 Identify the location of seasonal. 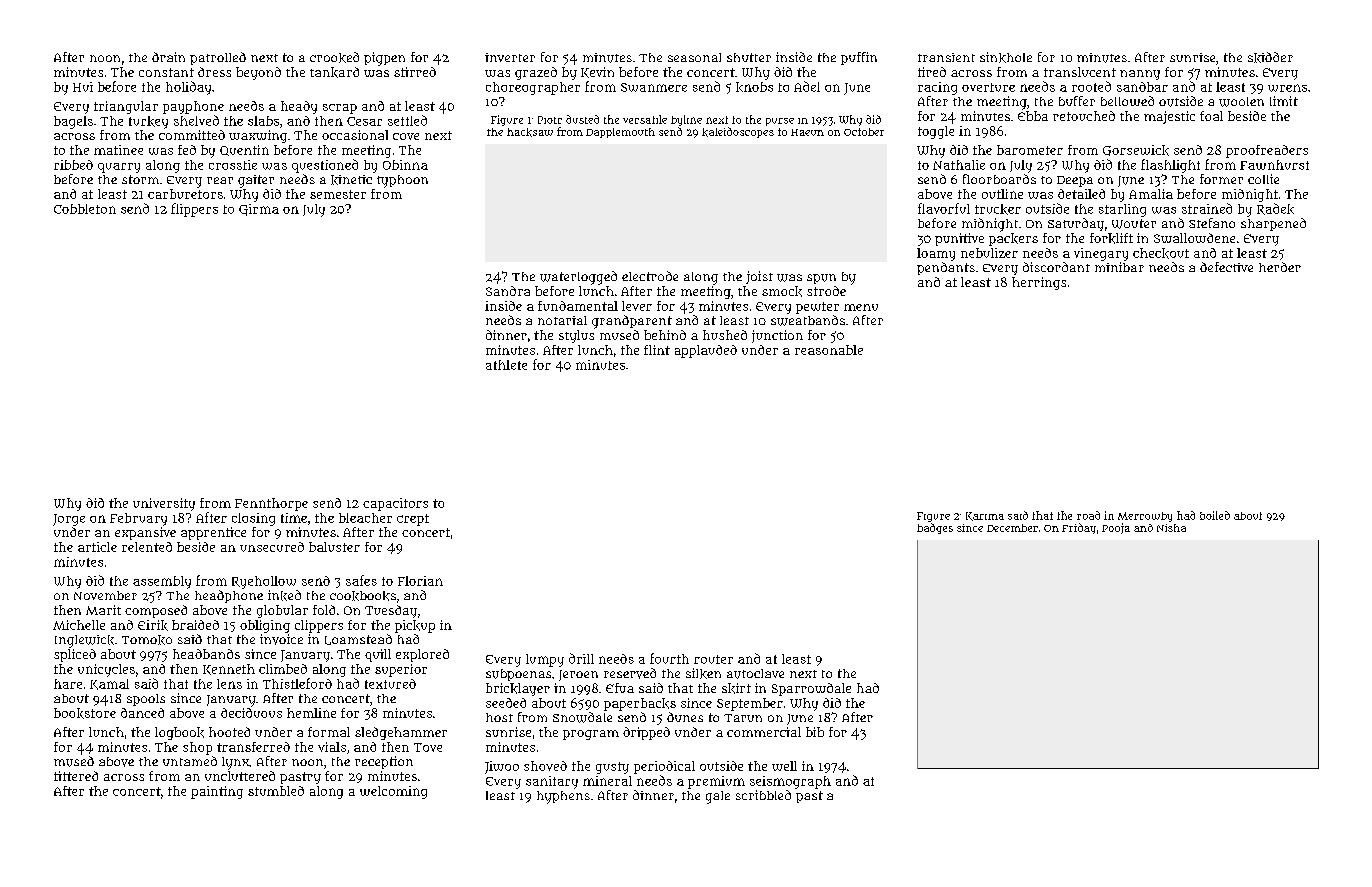
(694, 57).
